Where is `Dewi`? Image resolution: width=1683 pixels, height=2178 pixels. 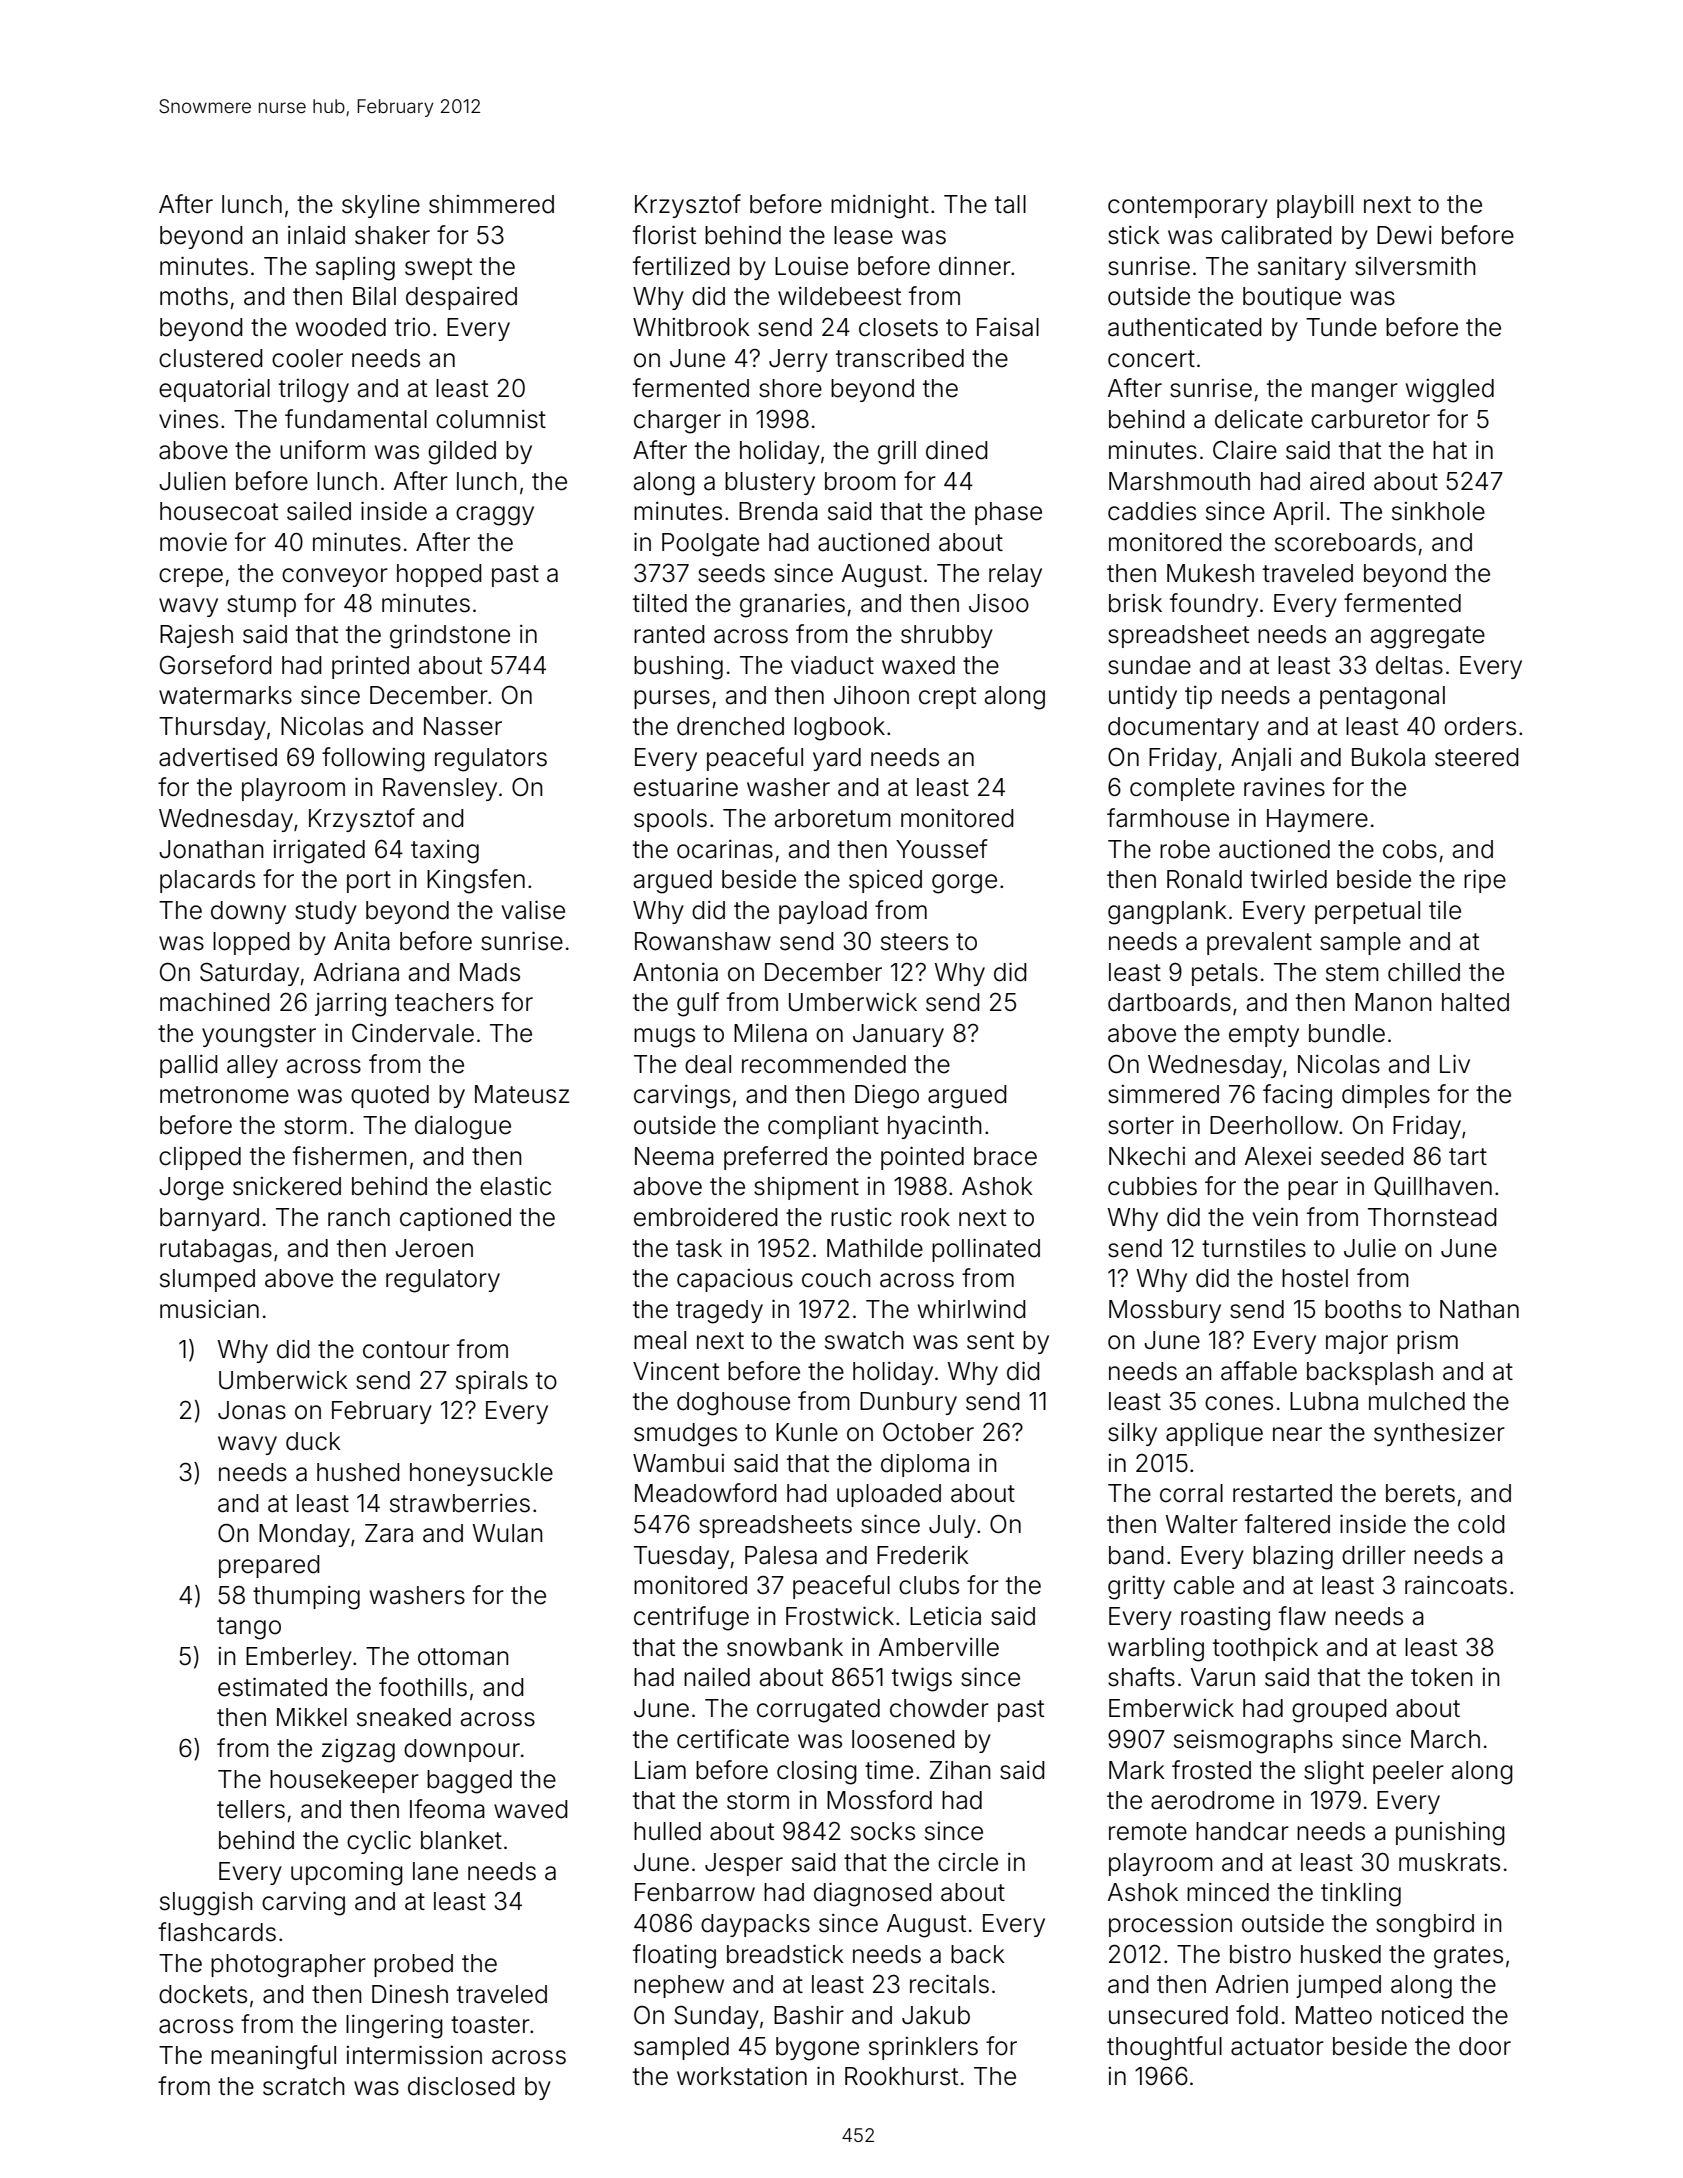
Dewi is located at coordinates (1404, 235).
